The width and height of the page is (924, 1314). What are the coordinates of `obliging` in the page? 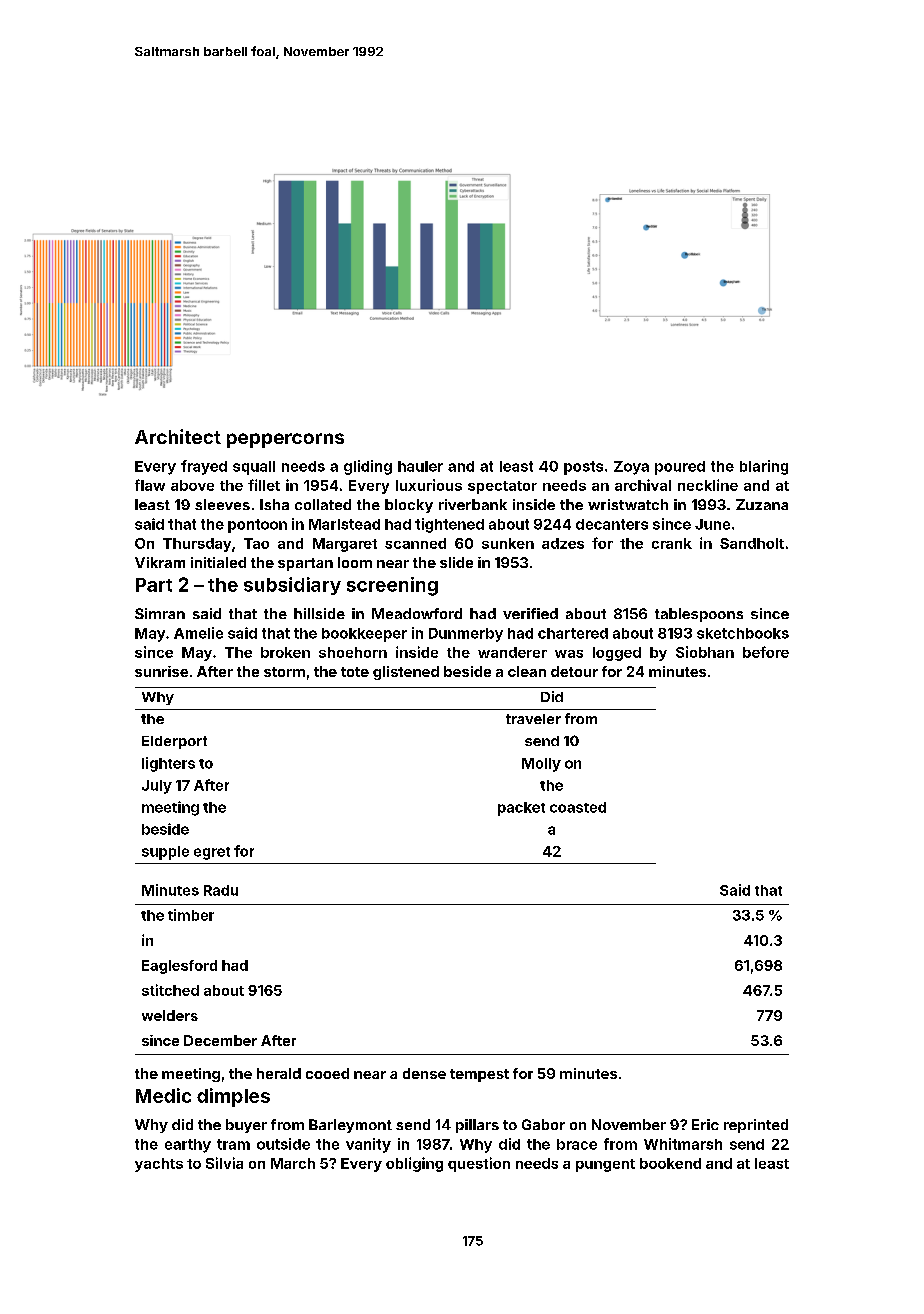 It's located at (414, 1164).
